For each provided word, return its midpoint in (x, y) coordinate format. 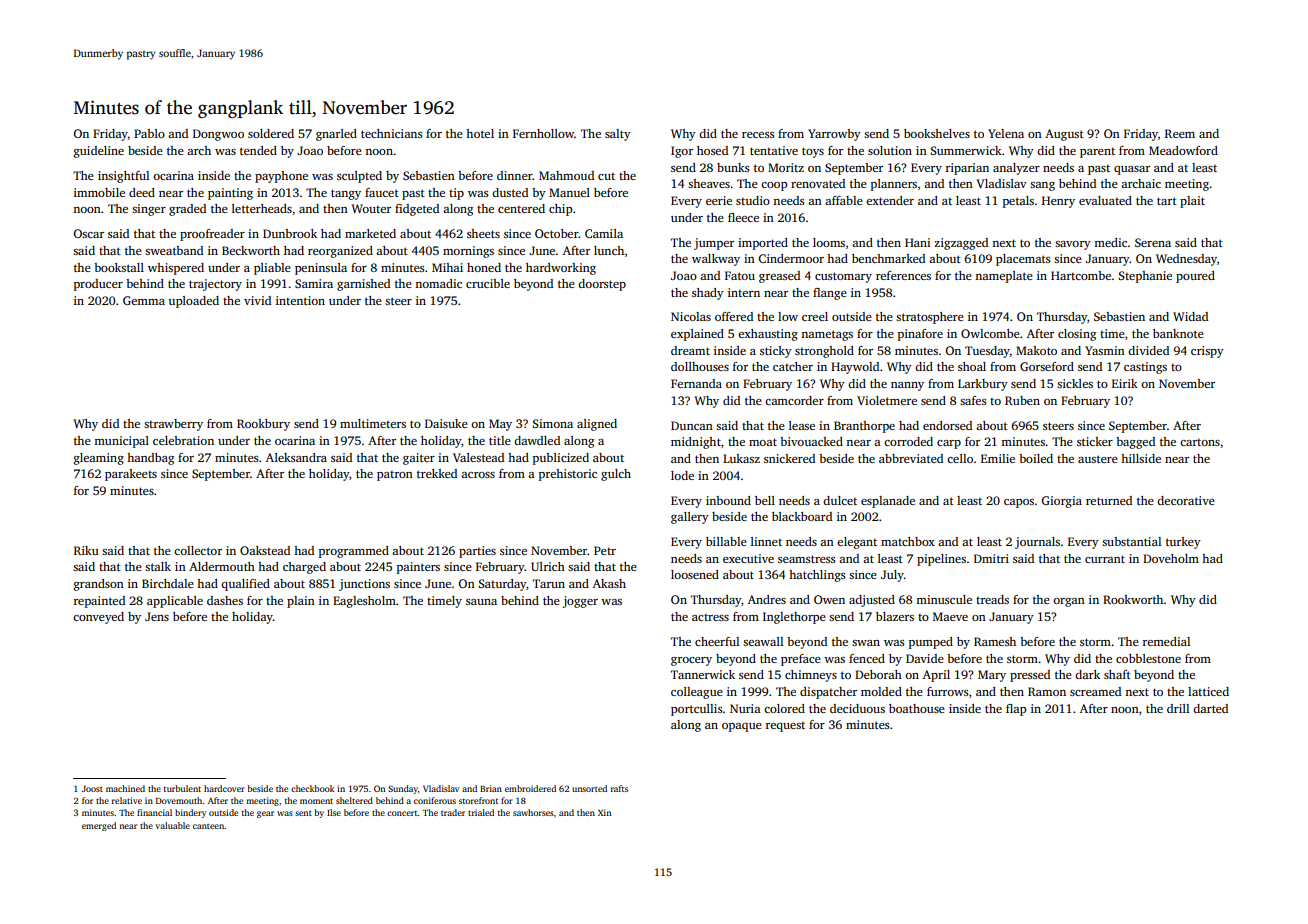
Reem (1180, 133)
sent (303, 813)
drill (1178, 708)
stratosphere (930, 318)
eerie (719, 200)
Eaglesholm (364, 602)
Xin (604, 812)
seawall (763, 641)
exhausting (768, 335)
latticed (1208, 691)
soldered (271, 133)
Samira (314, 283)
